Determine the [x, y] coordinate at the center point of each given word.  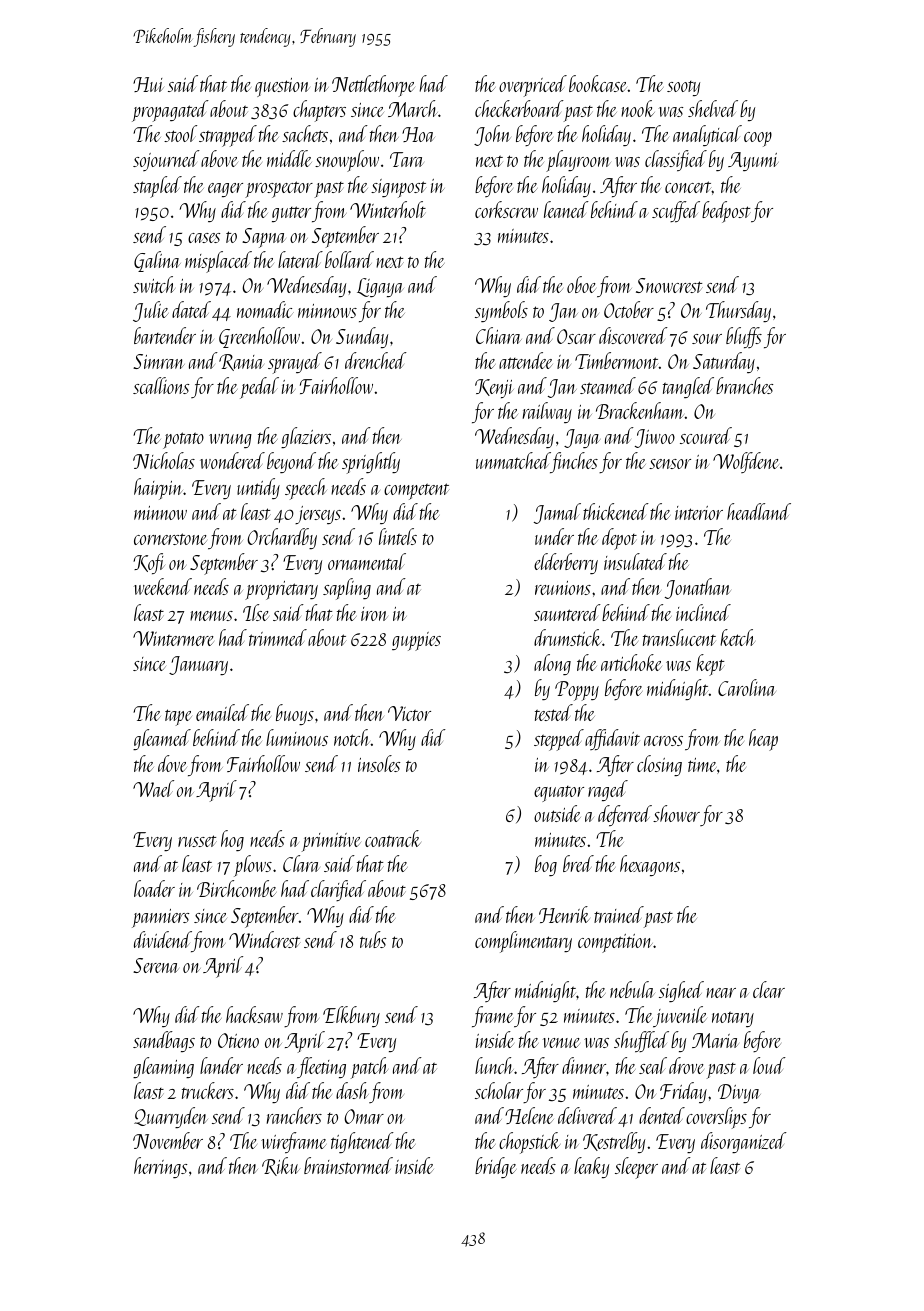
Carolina [746, 687]
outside [557, 813]
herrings [160, 1167]
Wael [153, 788]
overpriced [533, 86]
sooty [683, 88]
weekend [163, 586]
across [663, 741]
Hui [148, 84]
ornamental [367, 561]
